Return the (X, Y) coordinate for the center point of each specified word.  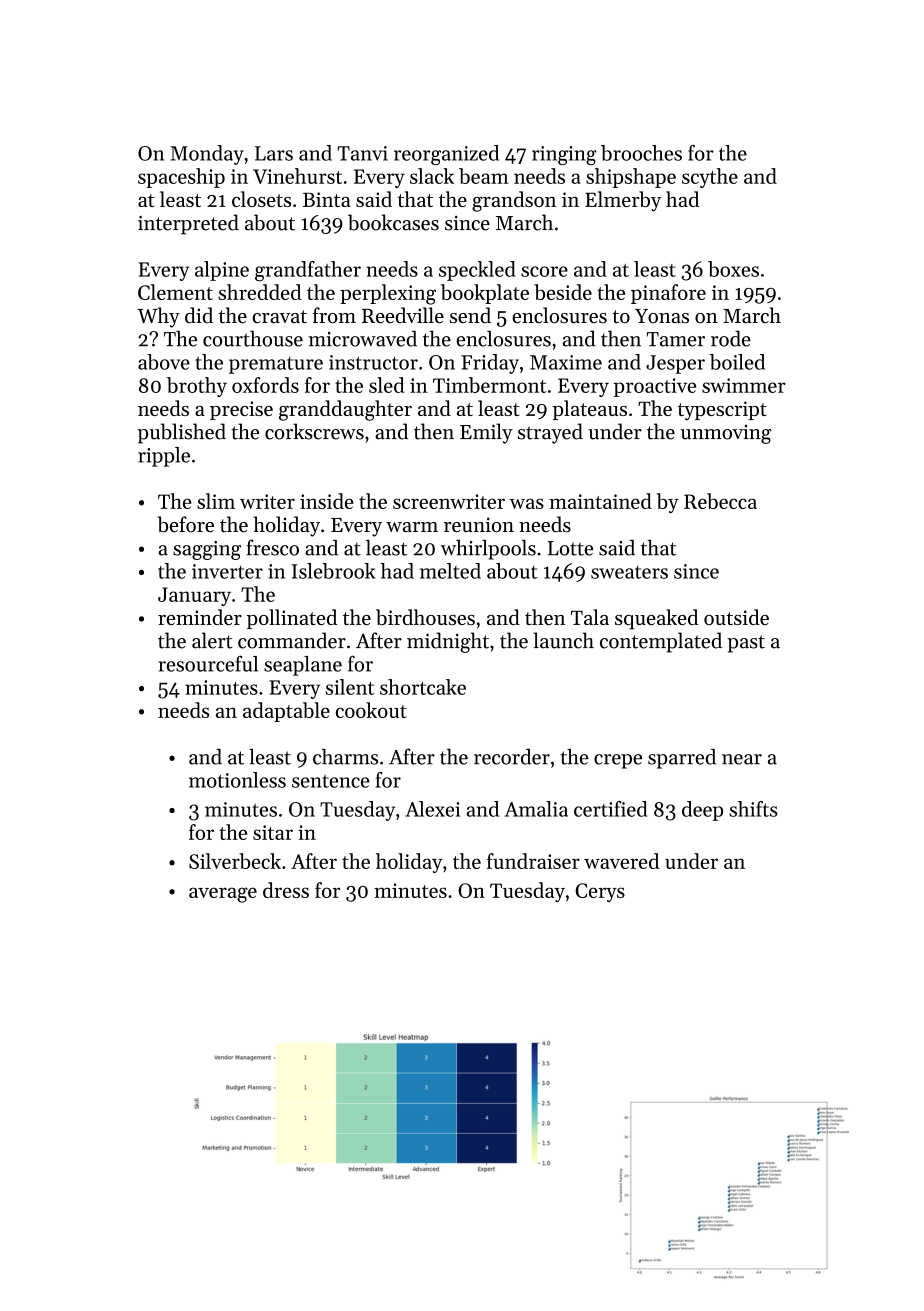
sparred (682, 759)
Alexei (432, 809)
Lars (274, 153)
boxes (733, 269)
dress (286, 890)
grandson (514, 201)
